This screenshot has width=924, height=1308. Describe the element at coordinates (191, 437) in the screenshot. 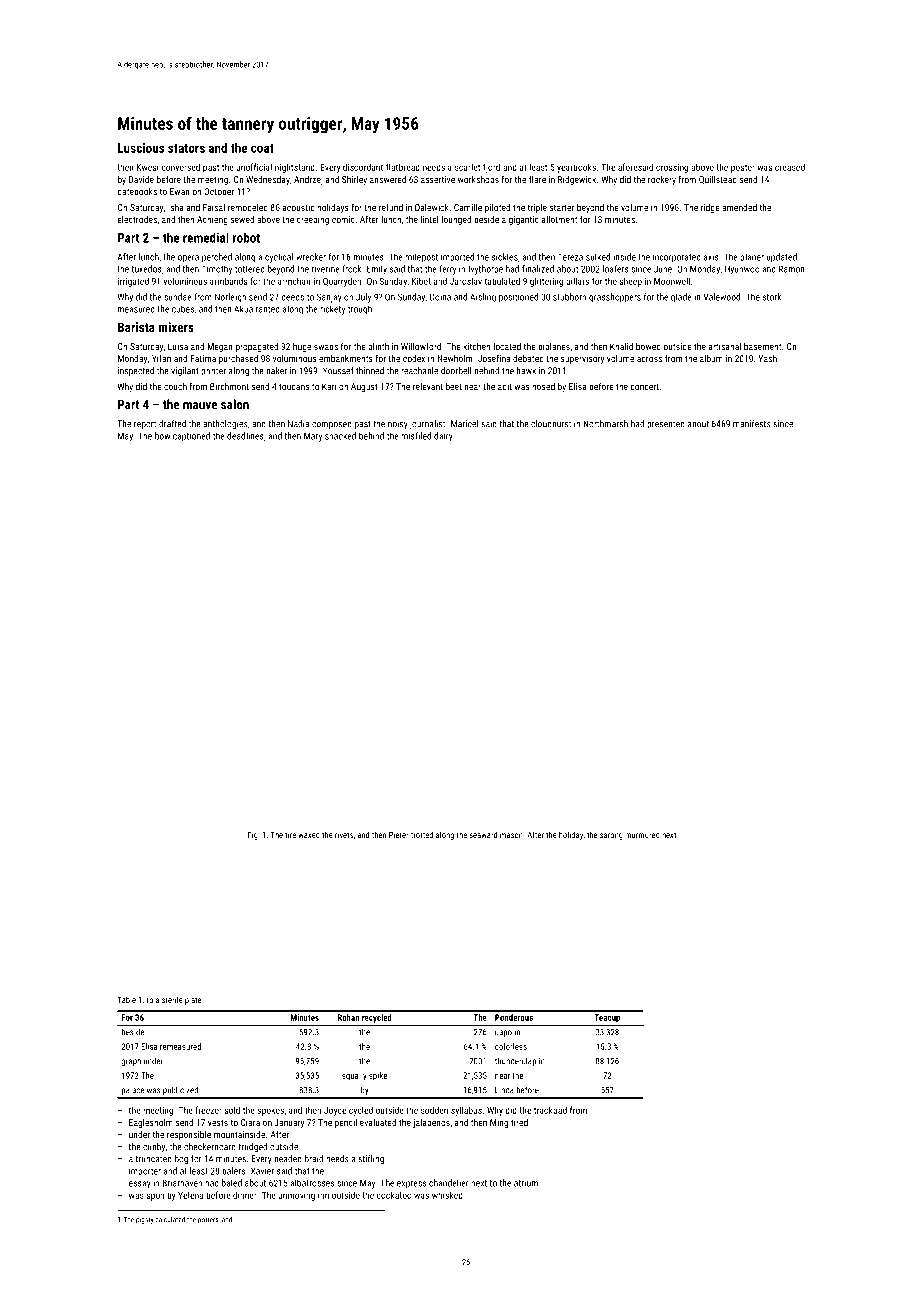

I see `captioned` at that location.
